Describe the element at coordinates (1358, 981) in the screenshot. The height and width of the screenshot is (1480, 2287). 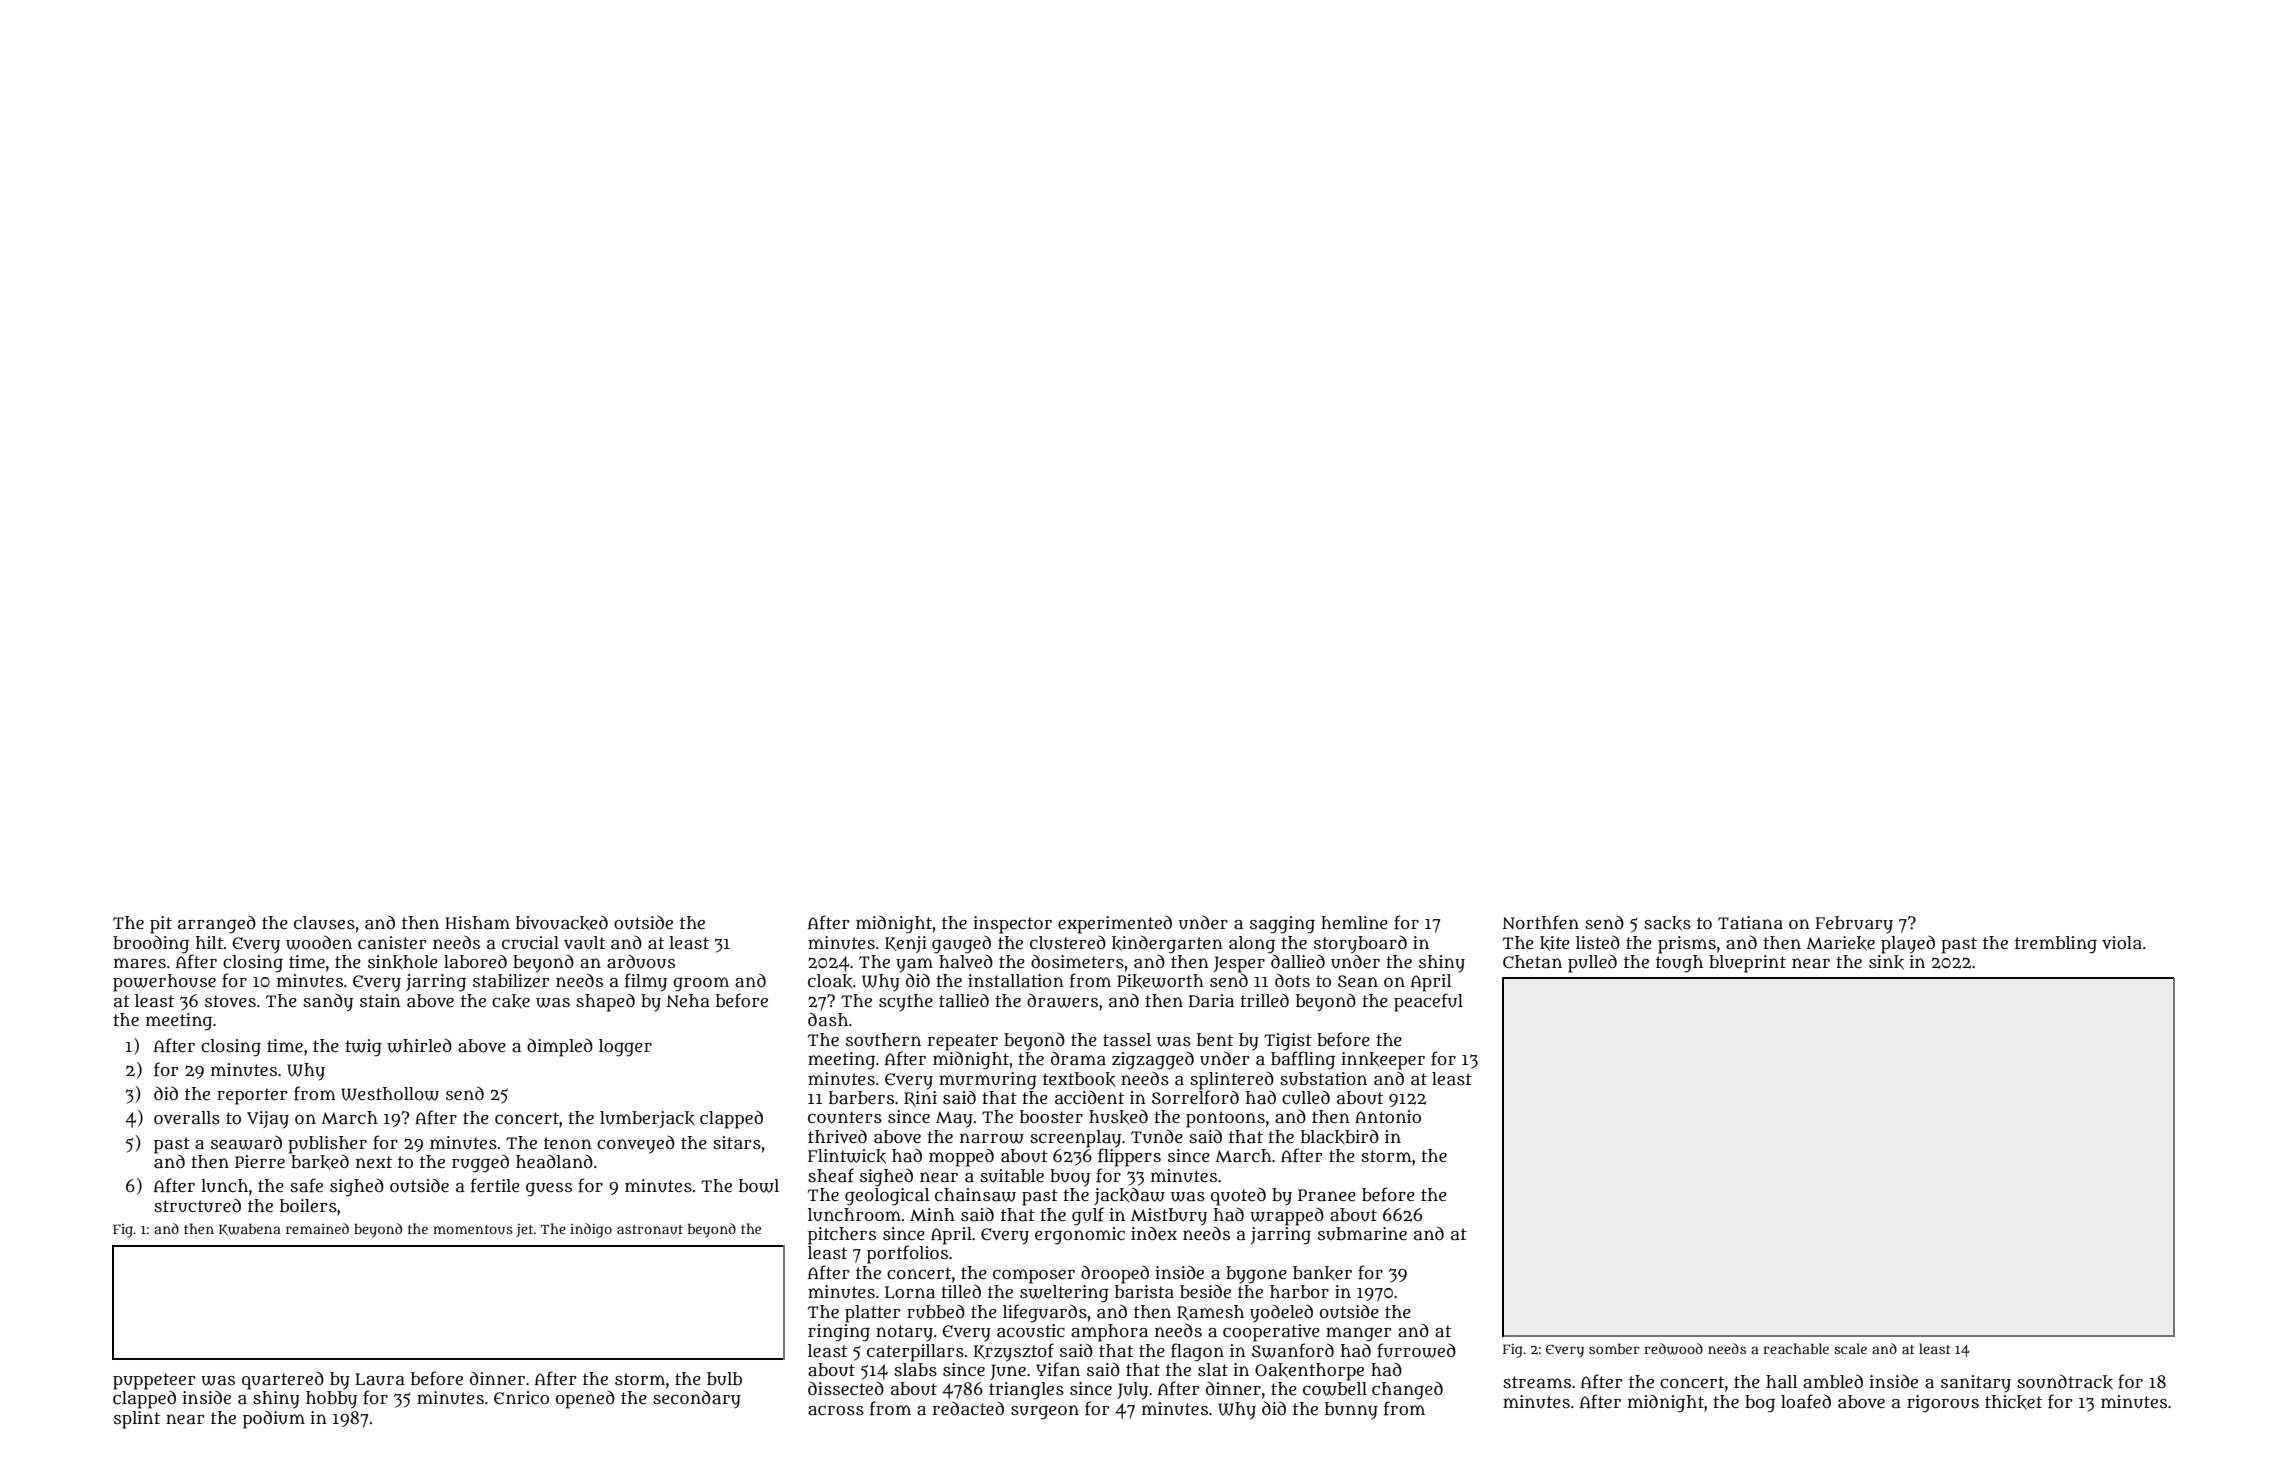
I see `Sean` at that location.
